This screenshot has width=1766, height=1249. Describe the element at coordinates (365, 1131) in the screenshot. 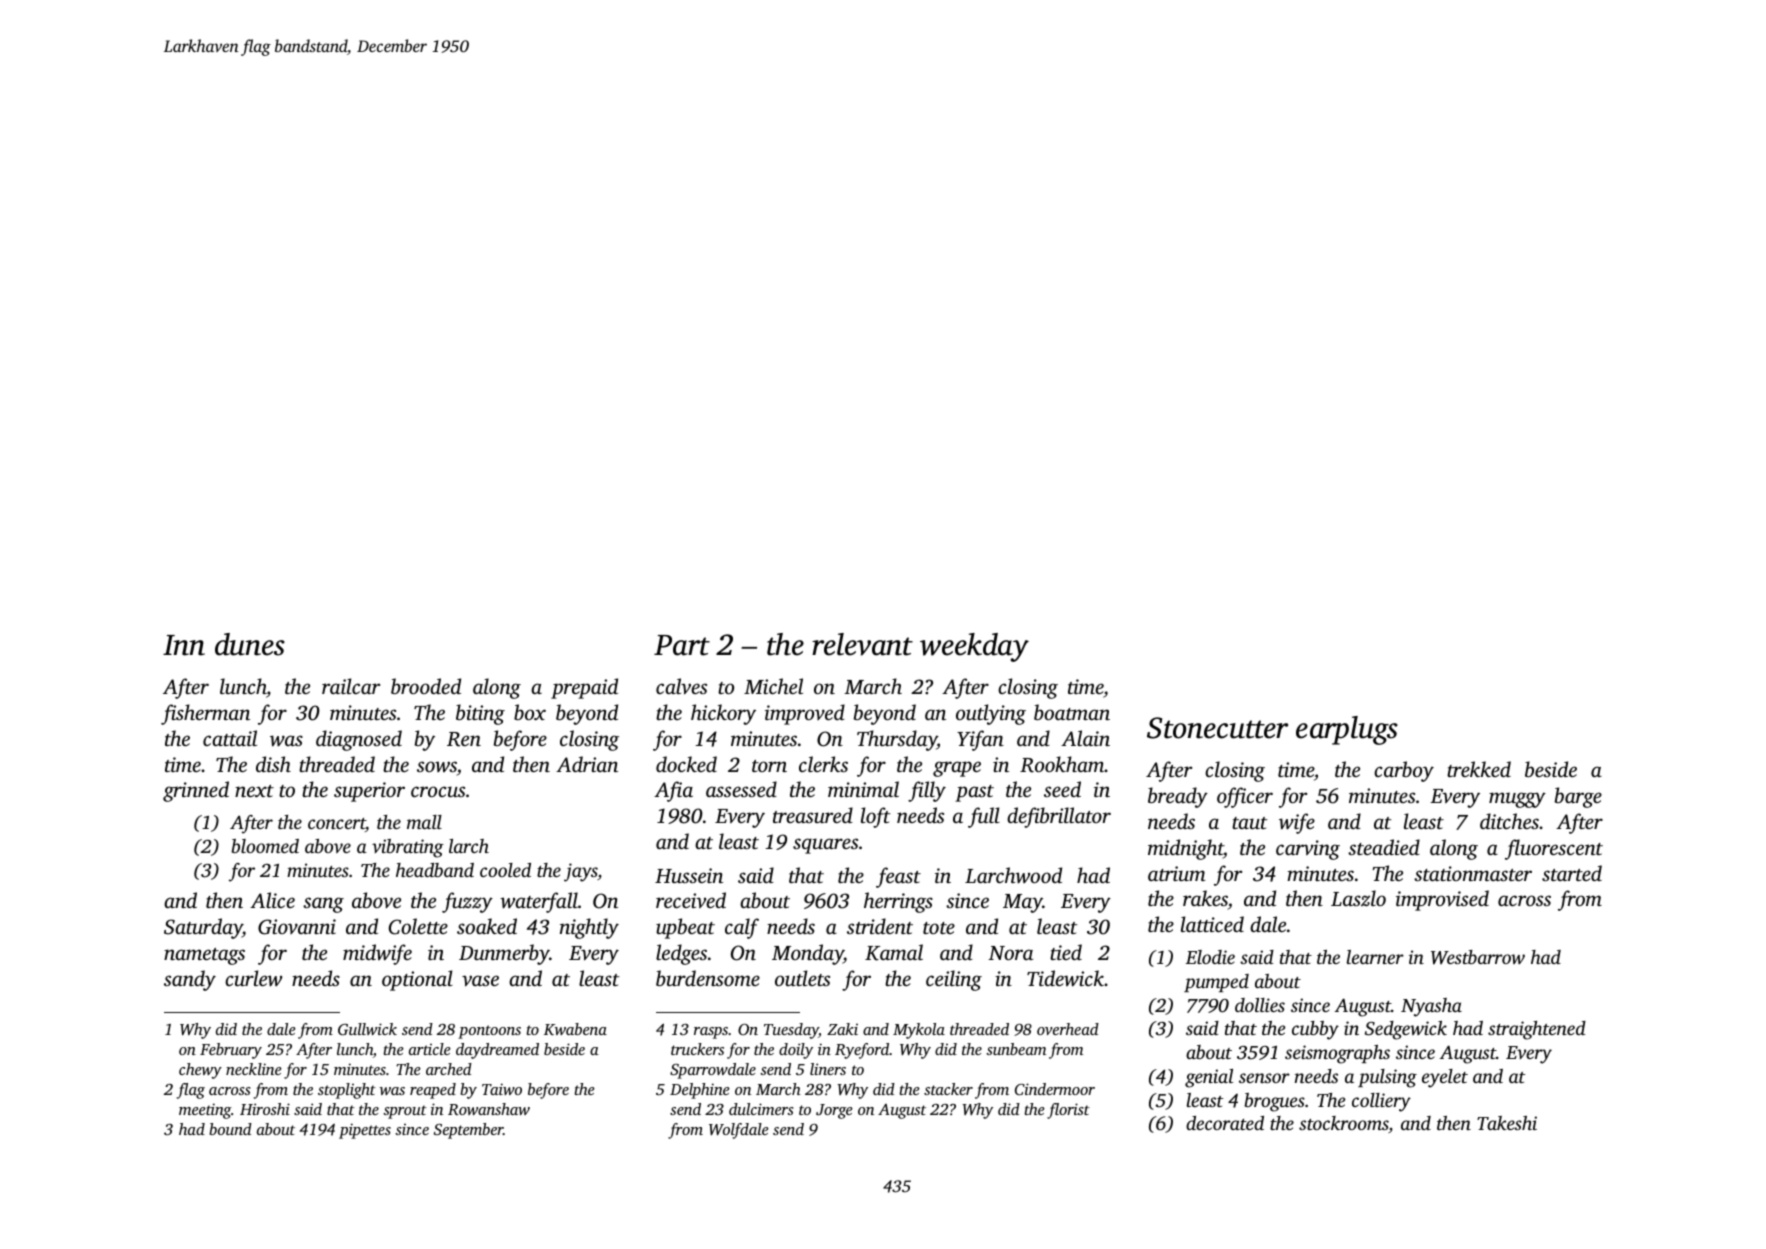

I see `pipettes` at that location.
